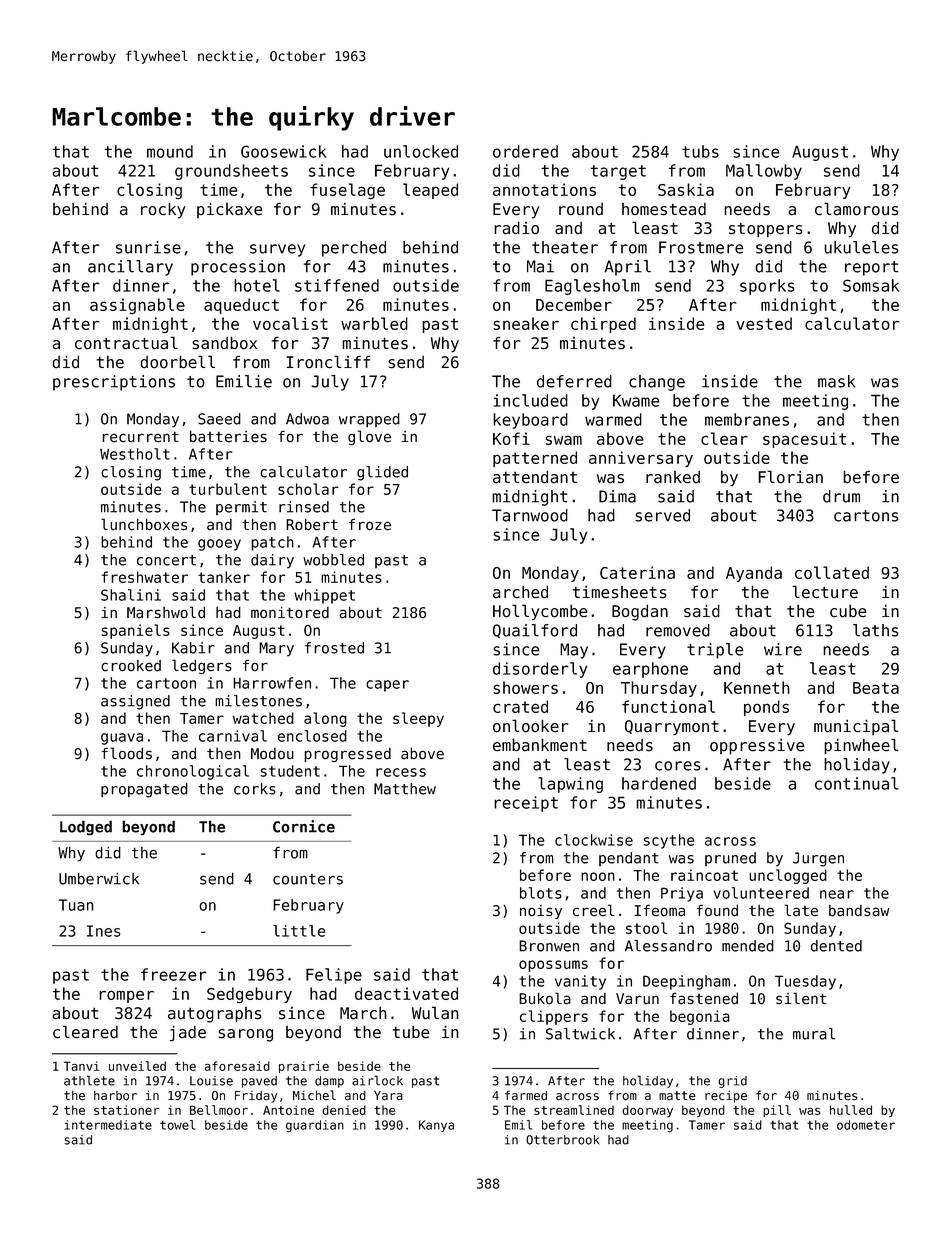  What do you see at coordinates (177, 1125) in the image?
I see `towel` at bounding box center [177, 1125].
